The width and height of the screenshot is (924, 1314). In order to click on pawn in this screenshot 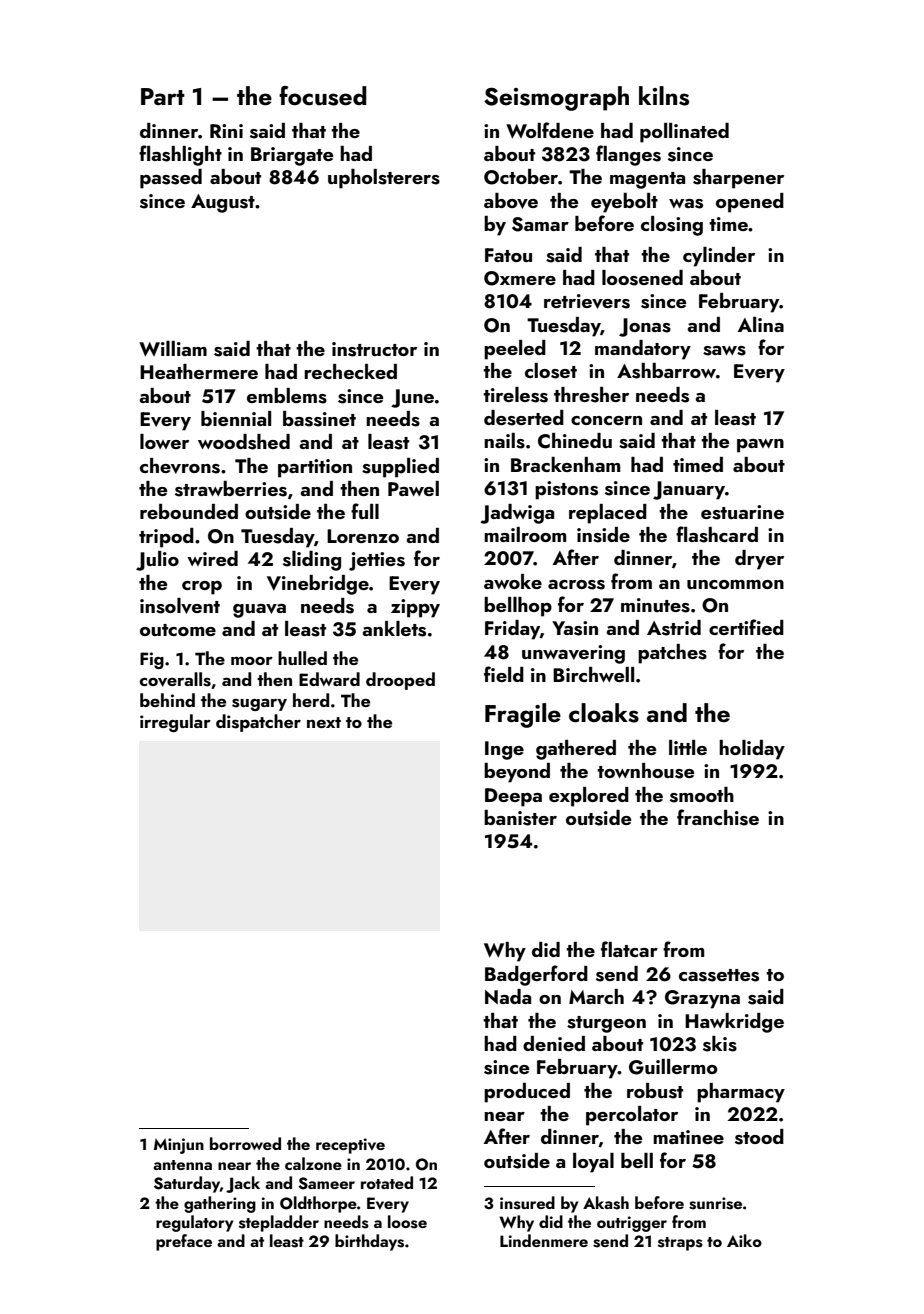, I will do `click(760, 446)`.
